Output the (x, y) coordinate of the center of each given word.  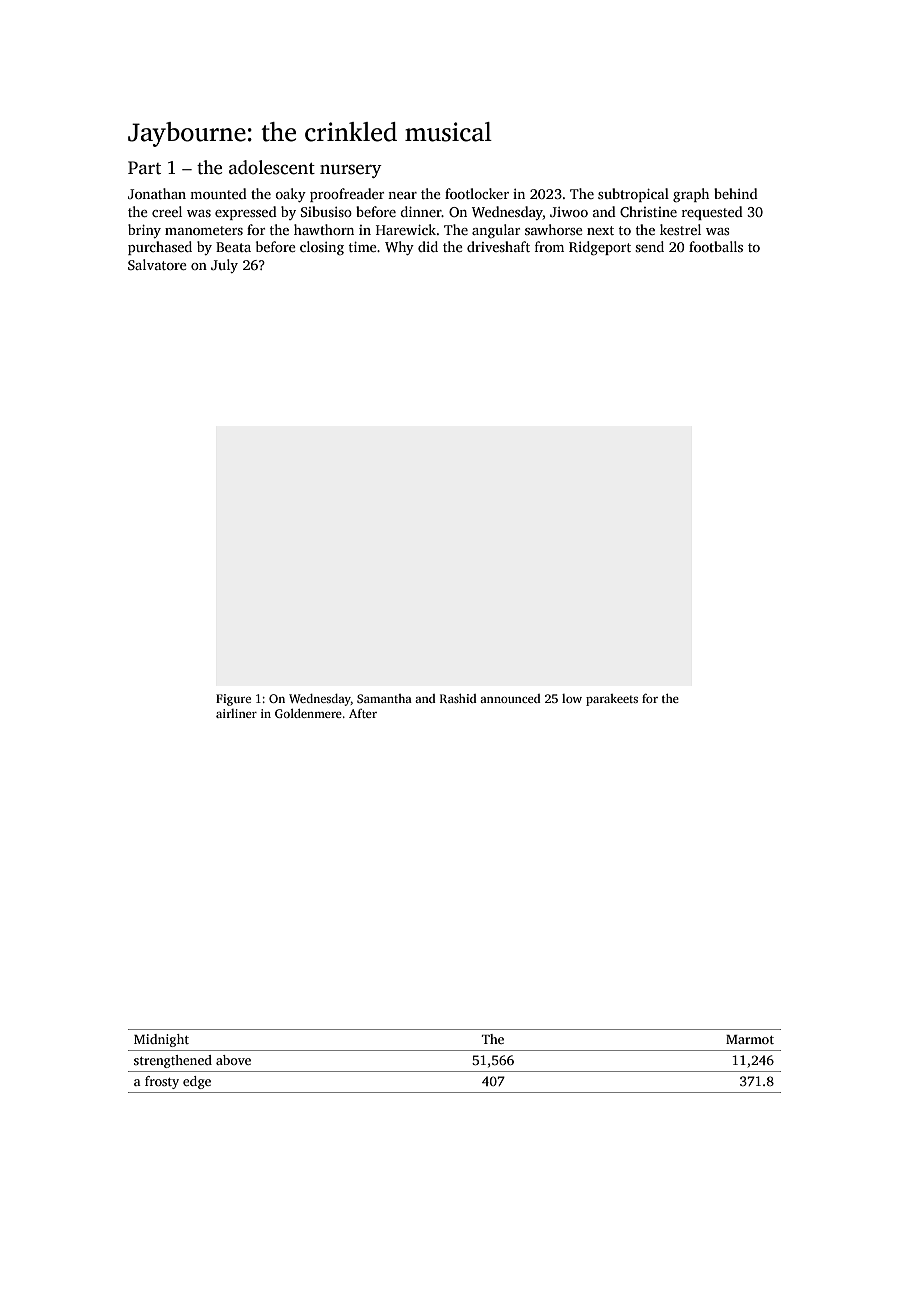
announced (510, 698)
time (363, 247)
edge (197, 1082)
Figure (233, 700)
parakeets (612, 700)
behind (736, 193)
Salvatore (157, 264)
